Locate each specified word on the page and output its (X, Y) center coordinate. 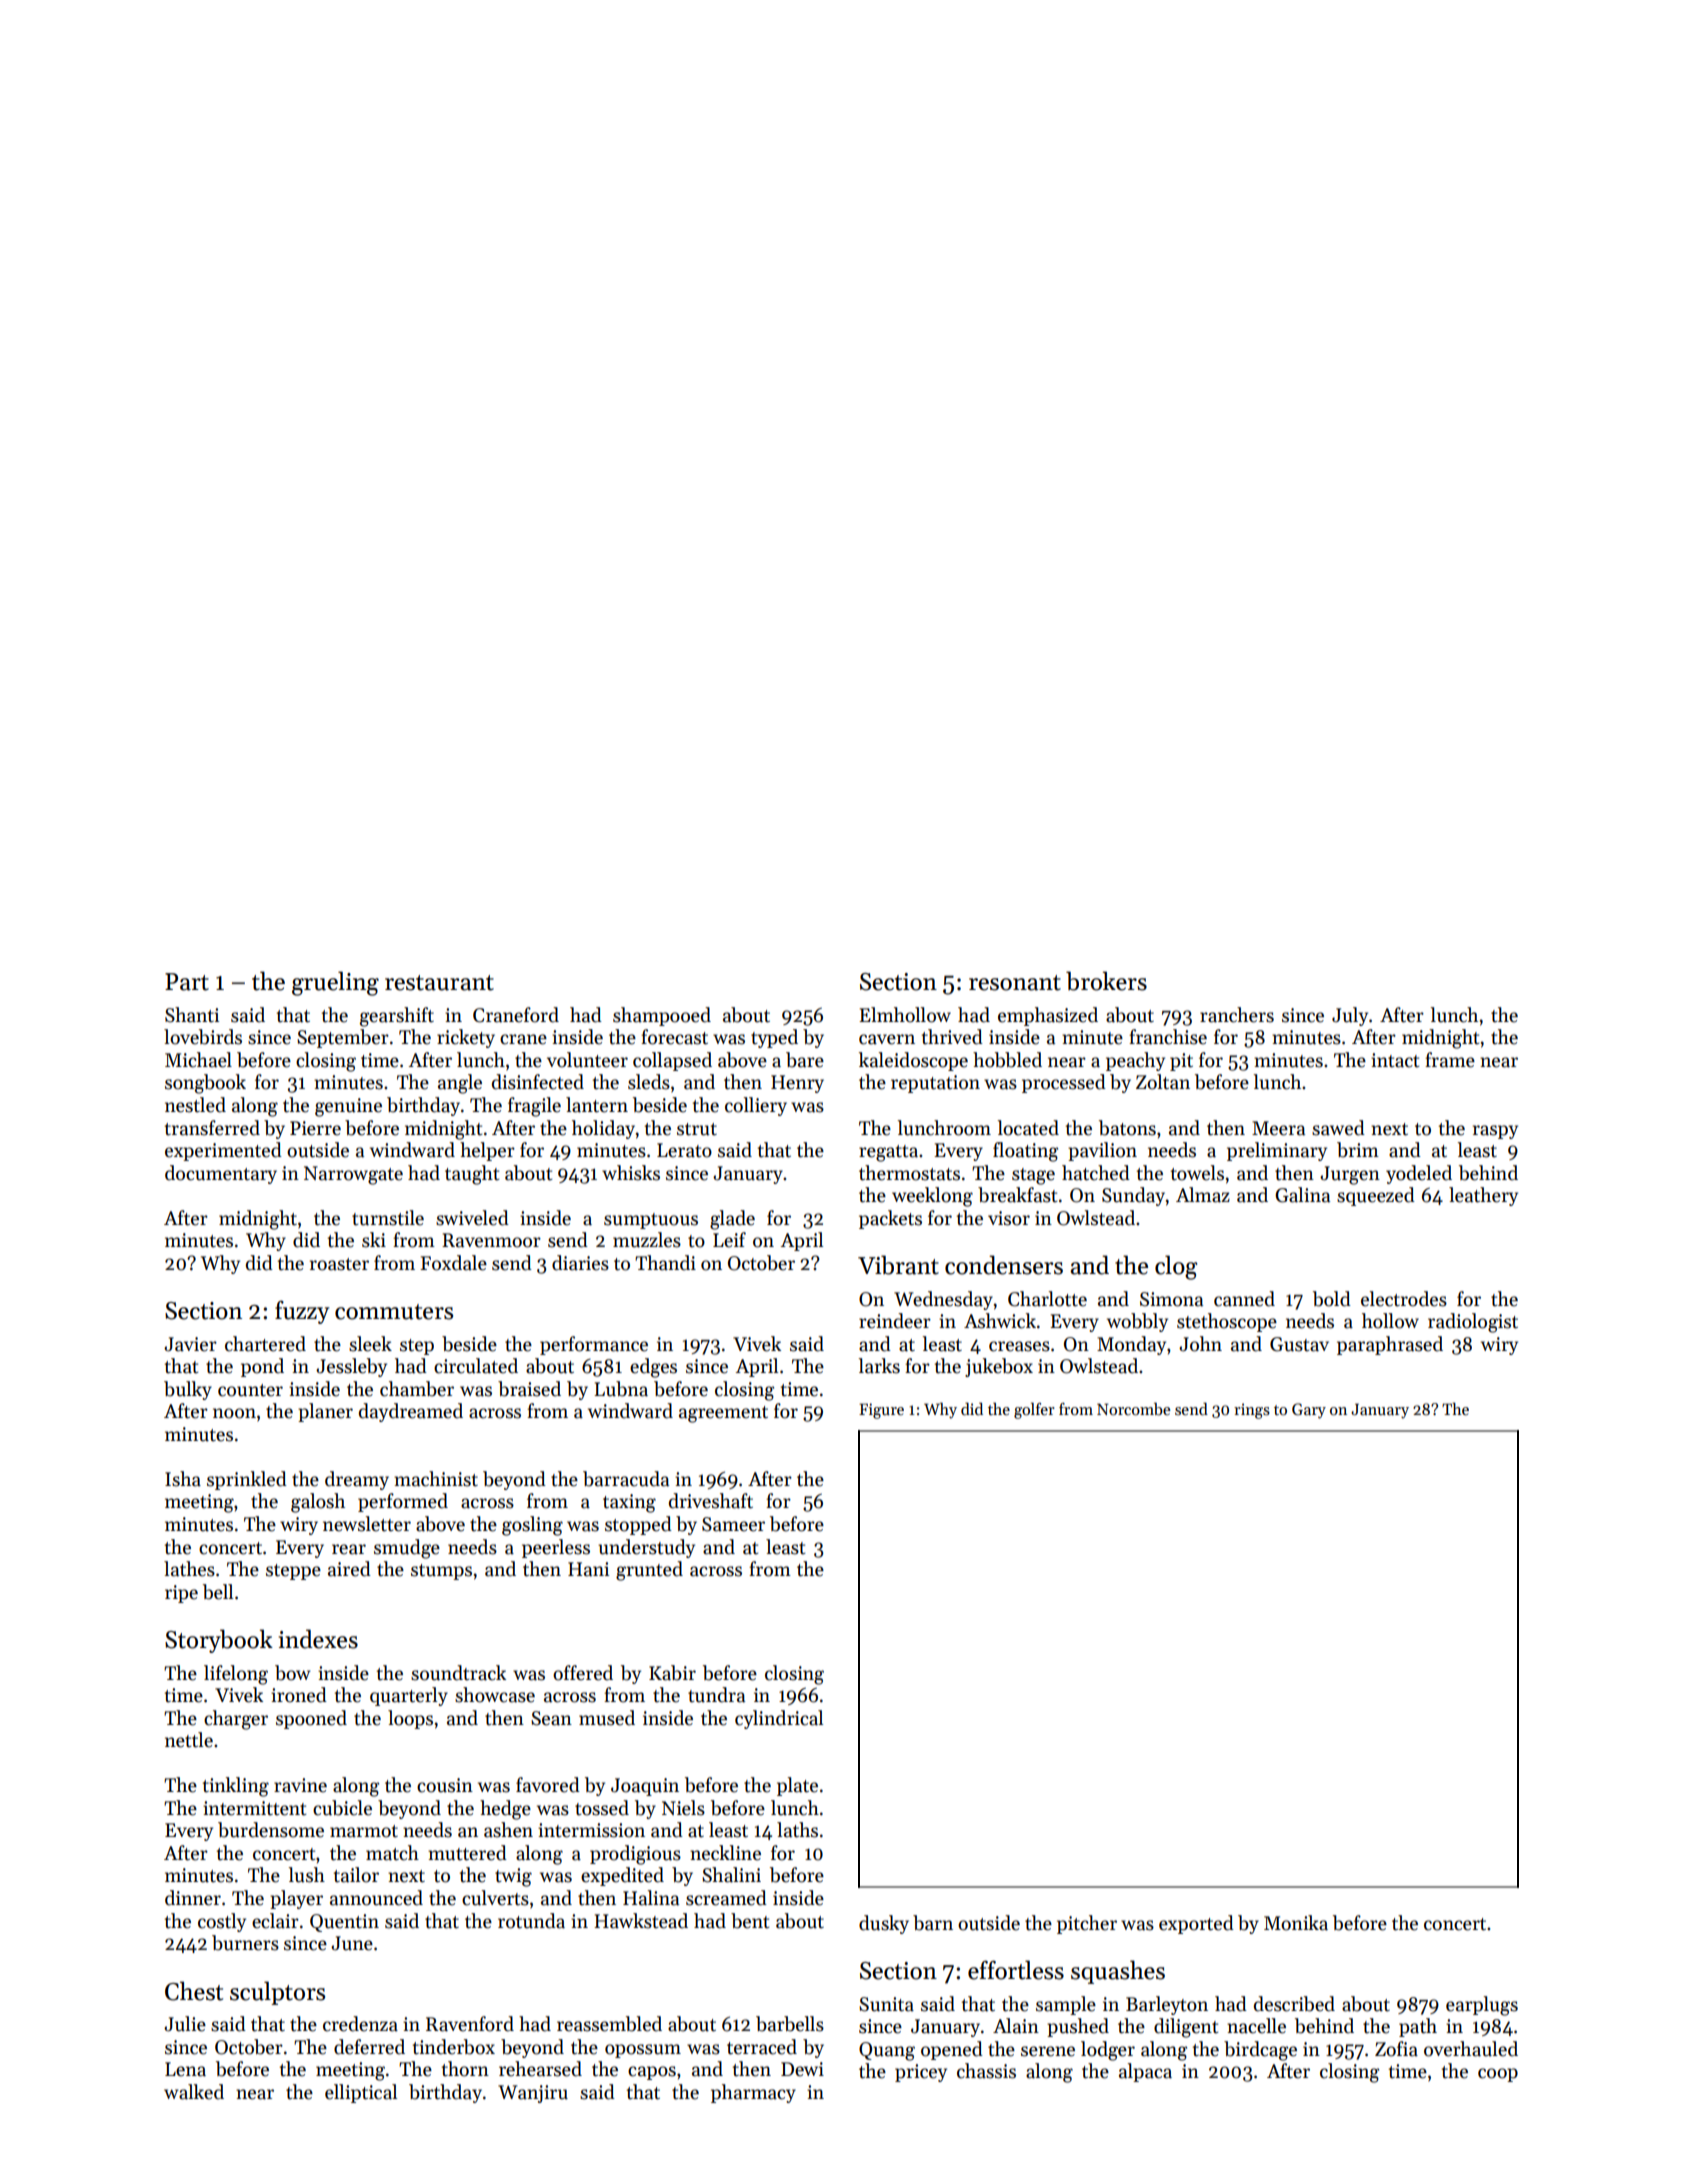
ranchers (1237, 1015)
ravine (300, 1785)
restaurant (439, 983)
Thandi (665, 1263)
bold (1332, 1299)
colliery (756, 1106)
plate (797, 1786)
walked (194, 2092)
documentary (221, 1174)
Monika (1296, 1923)
